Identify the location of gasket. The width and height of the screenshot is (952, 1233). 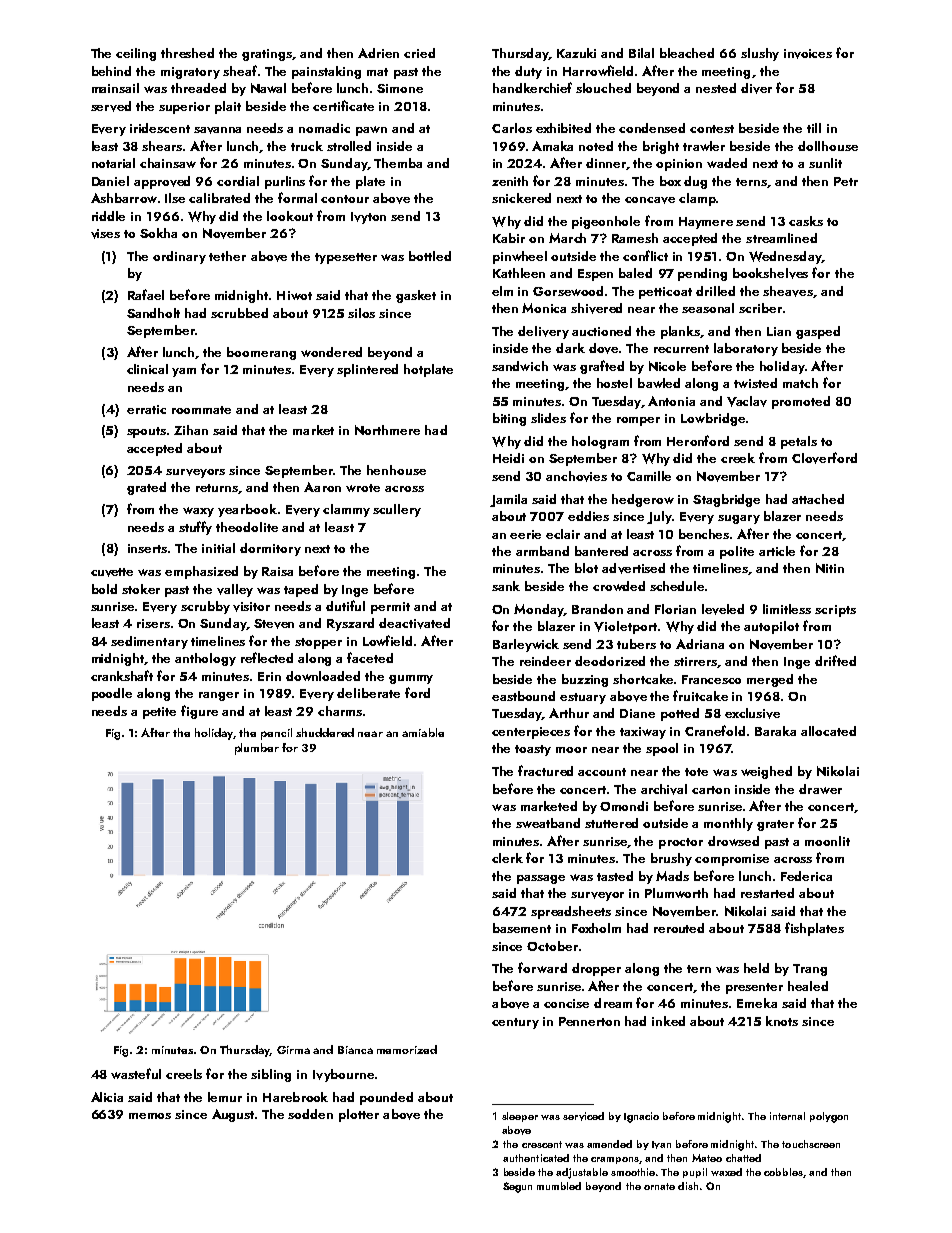
(416, 296).
